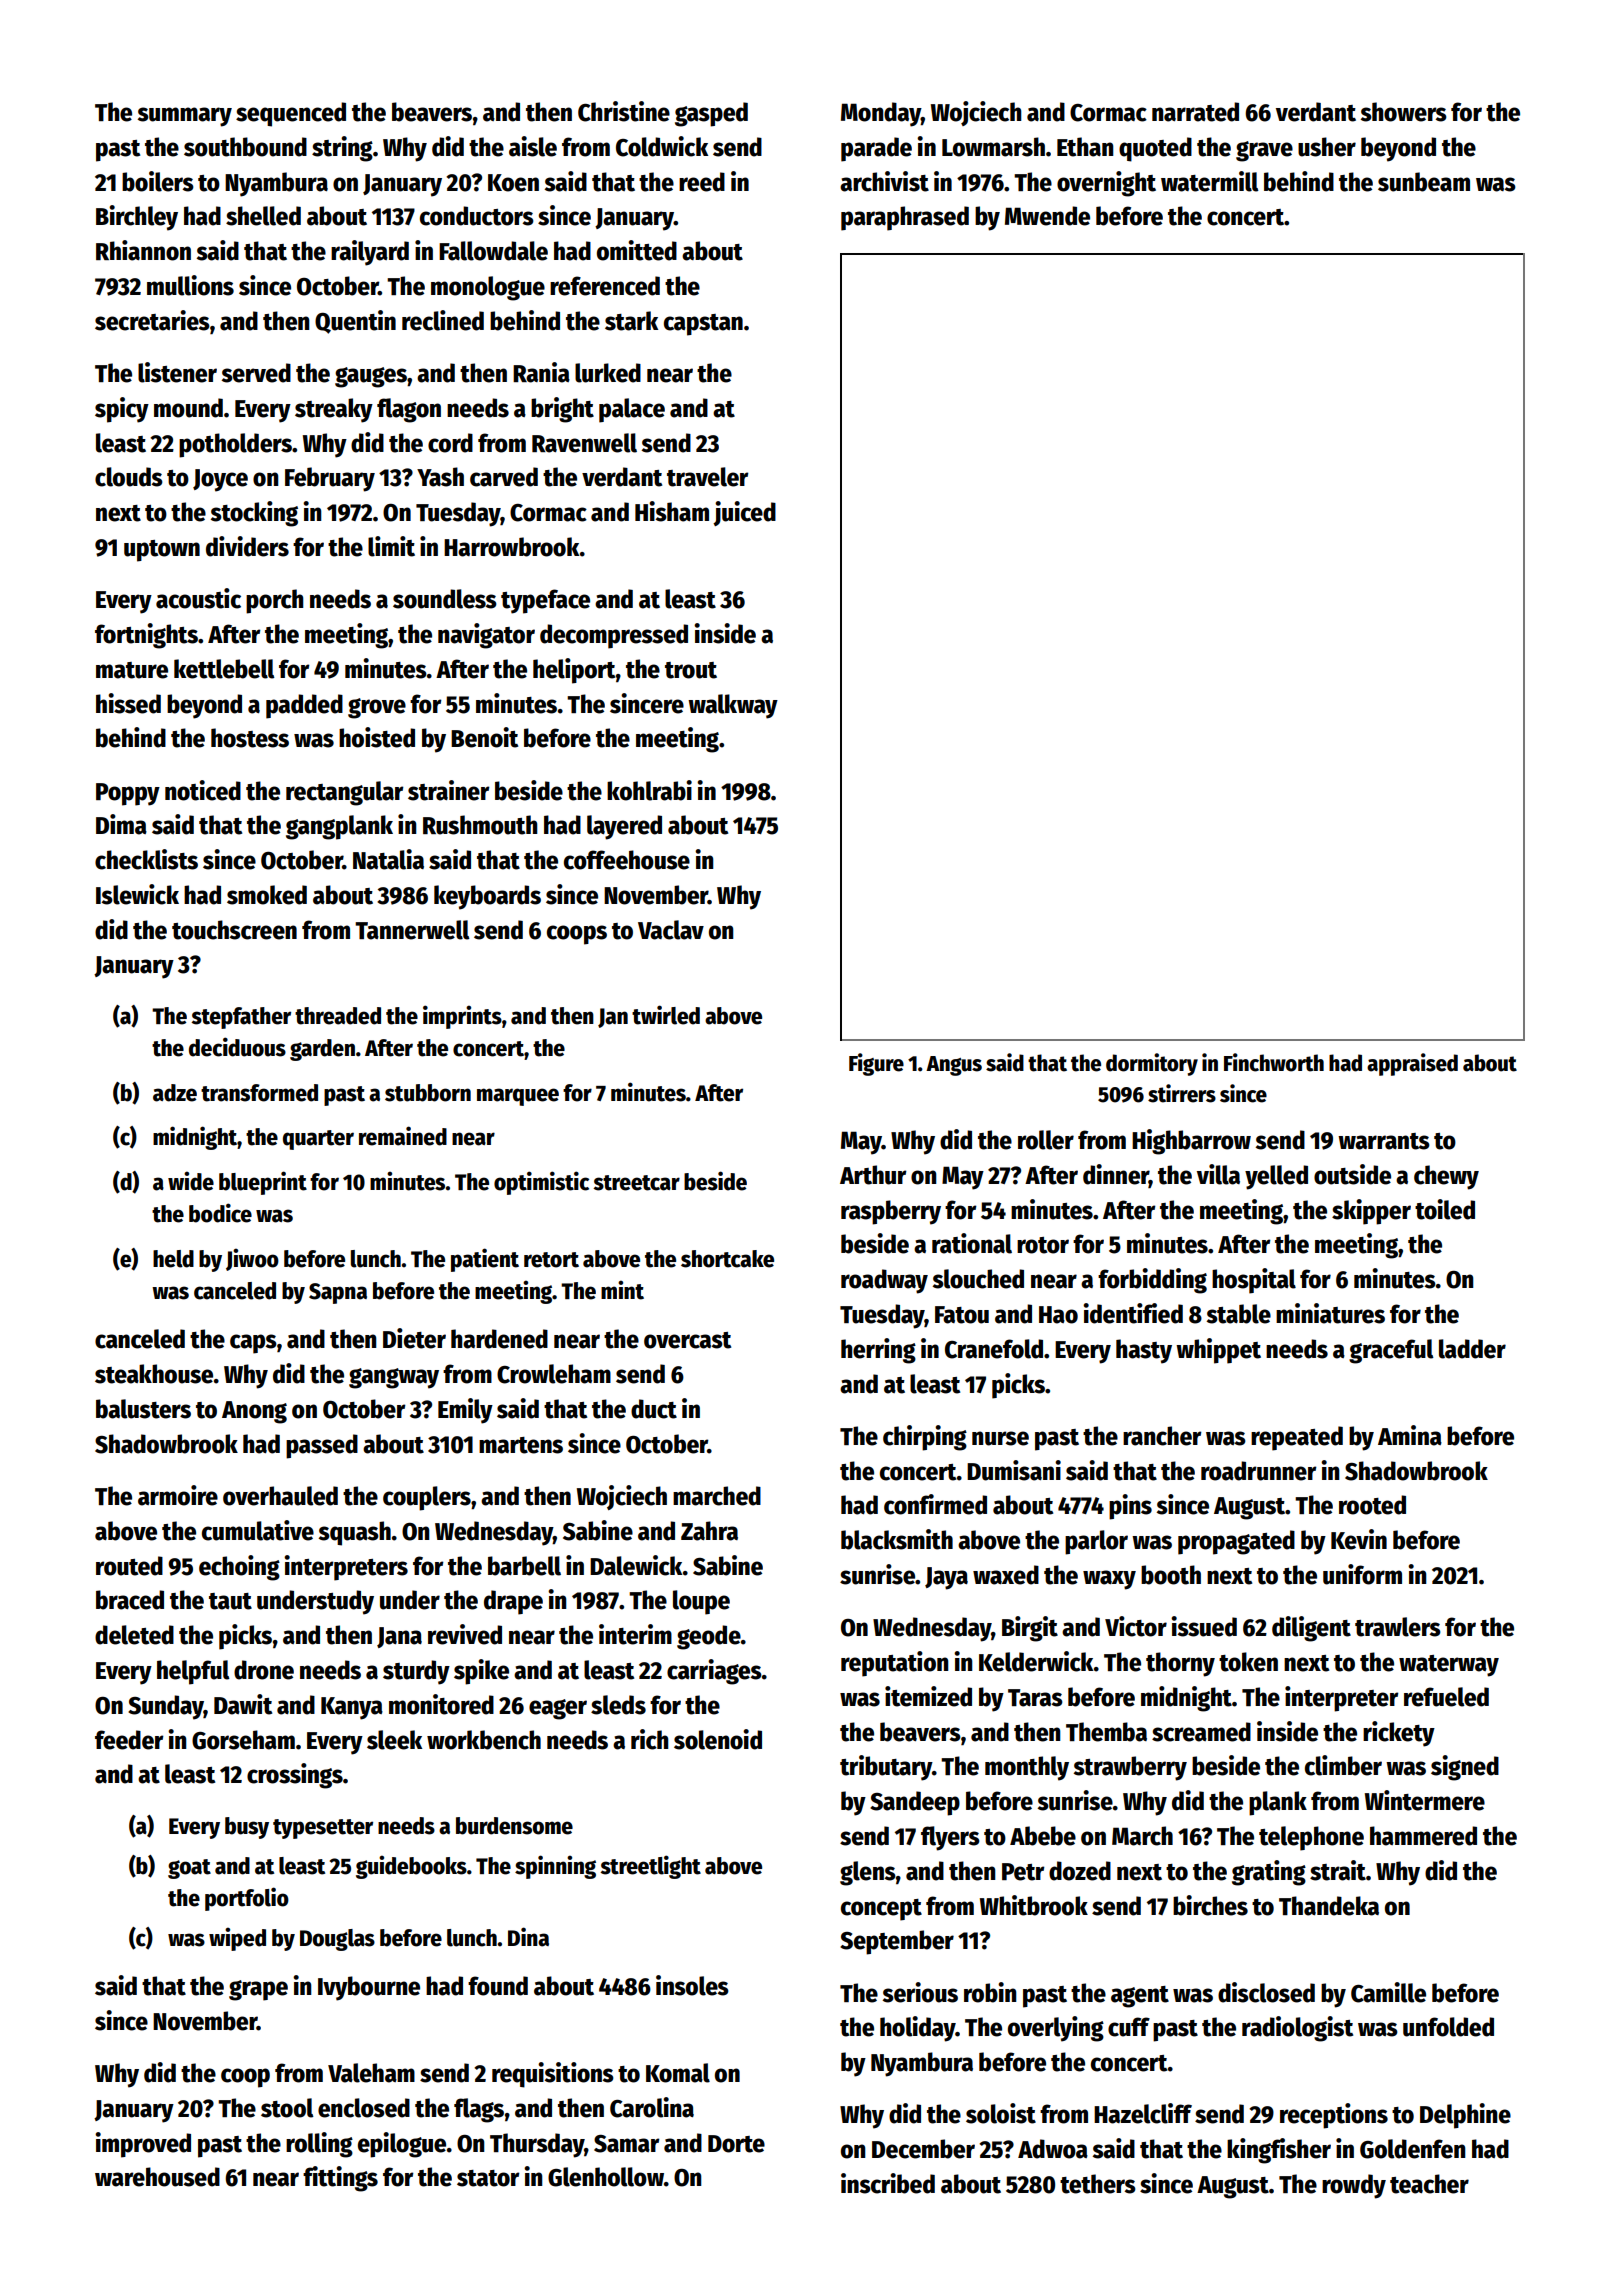 The width and height of the document is (1620, 2292). What do you see at coordinates (1259, 1471) in the document?
I see `roadrunner` at bounding box center [1259, 1471].
